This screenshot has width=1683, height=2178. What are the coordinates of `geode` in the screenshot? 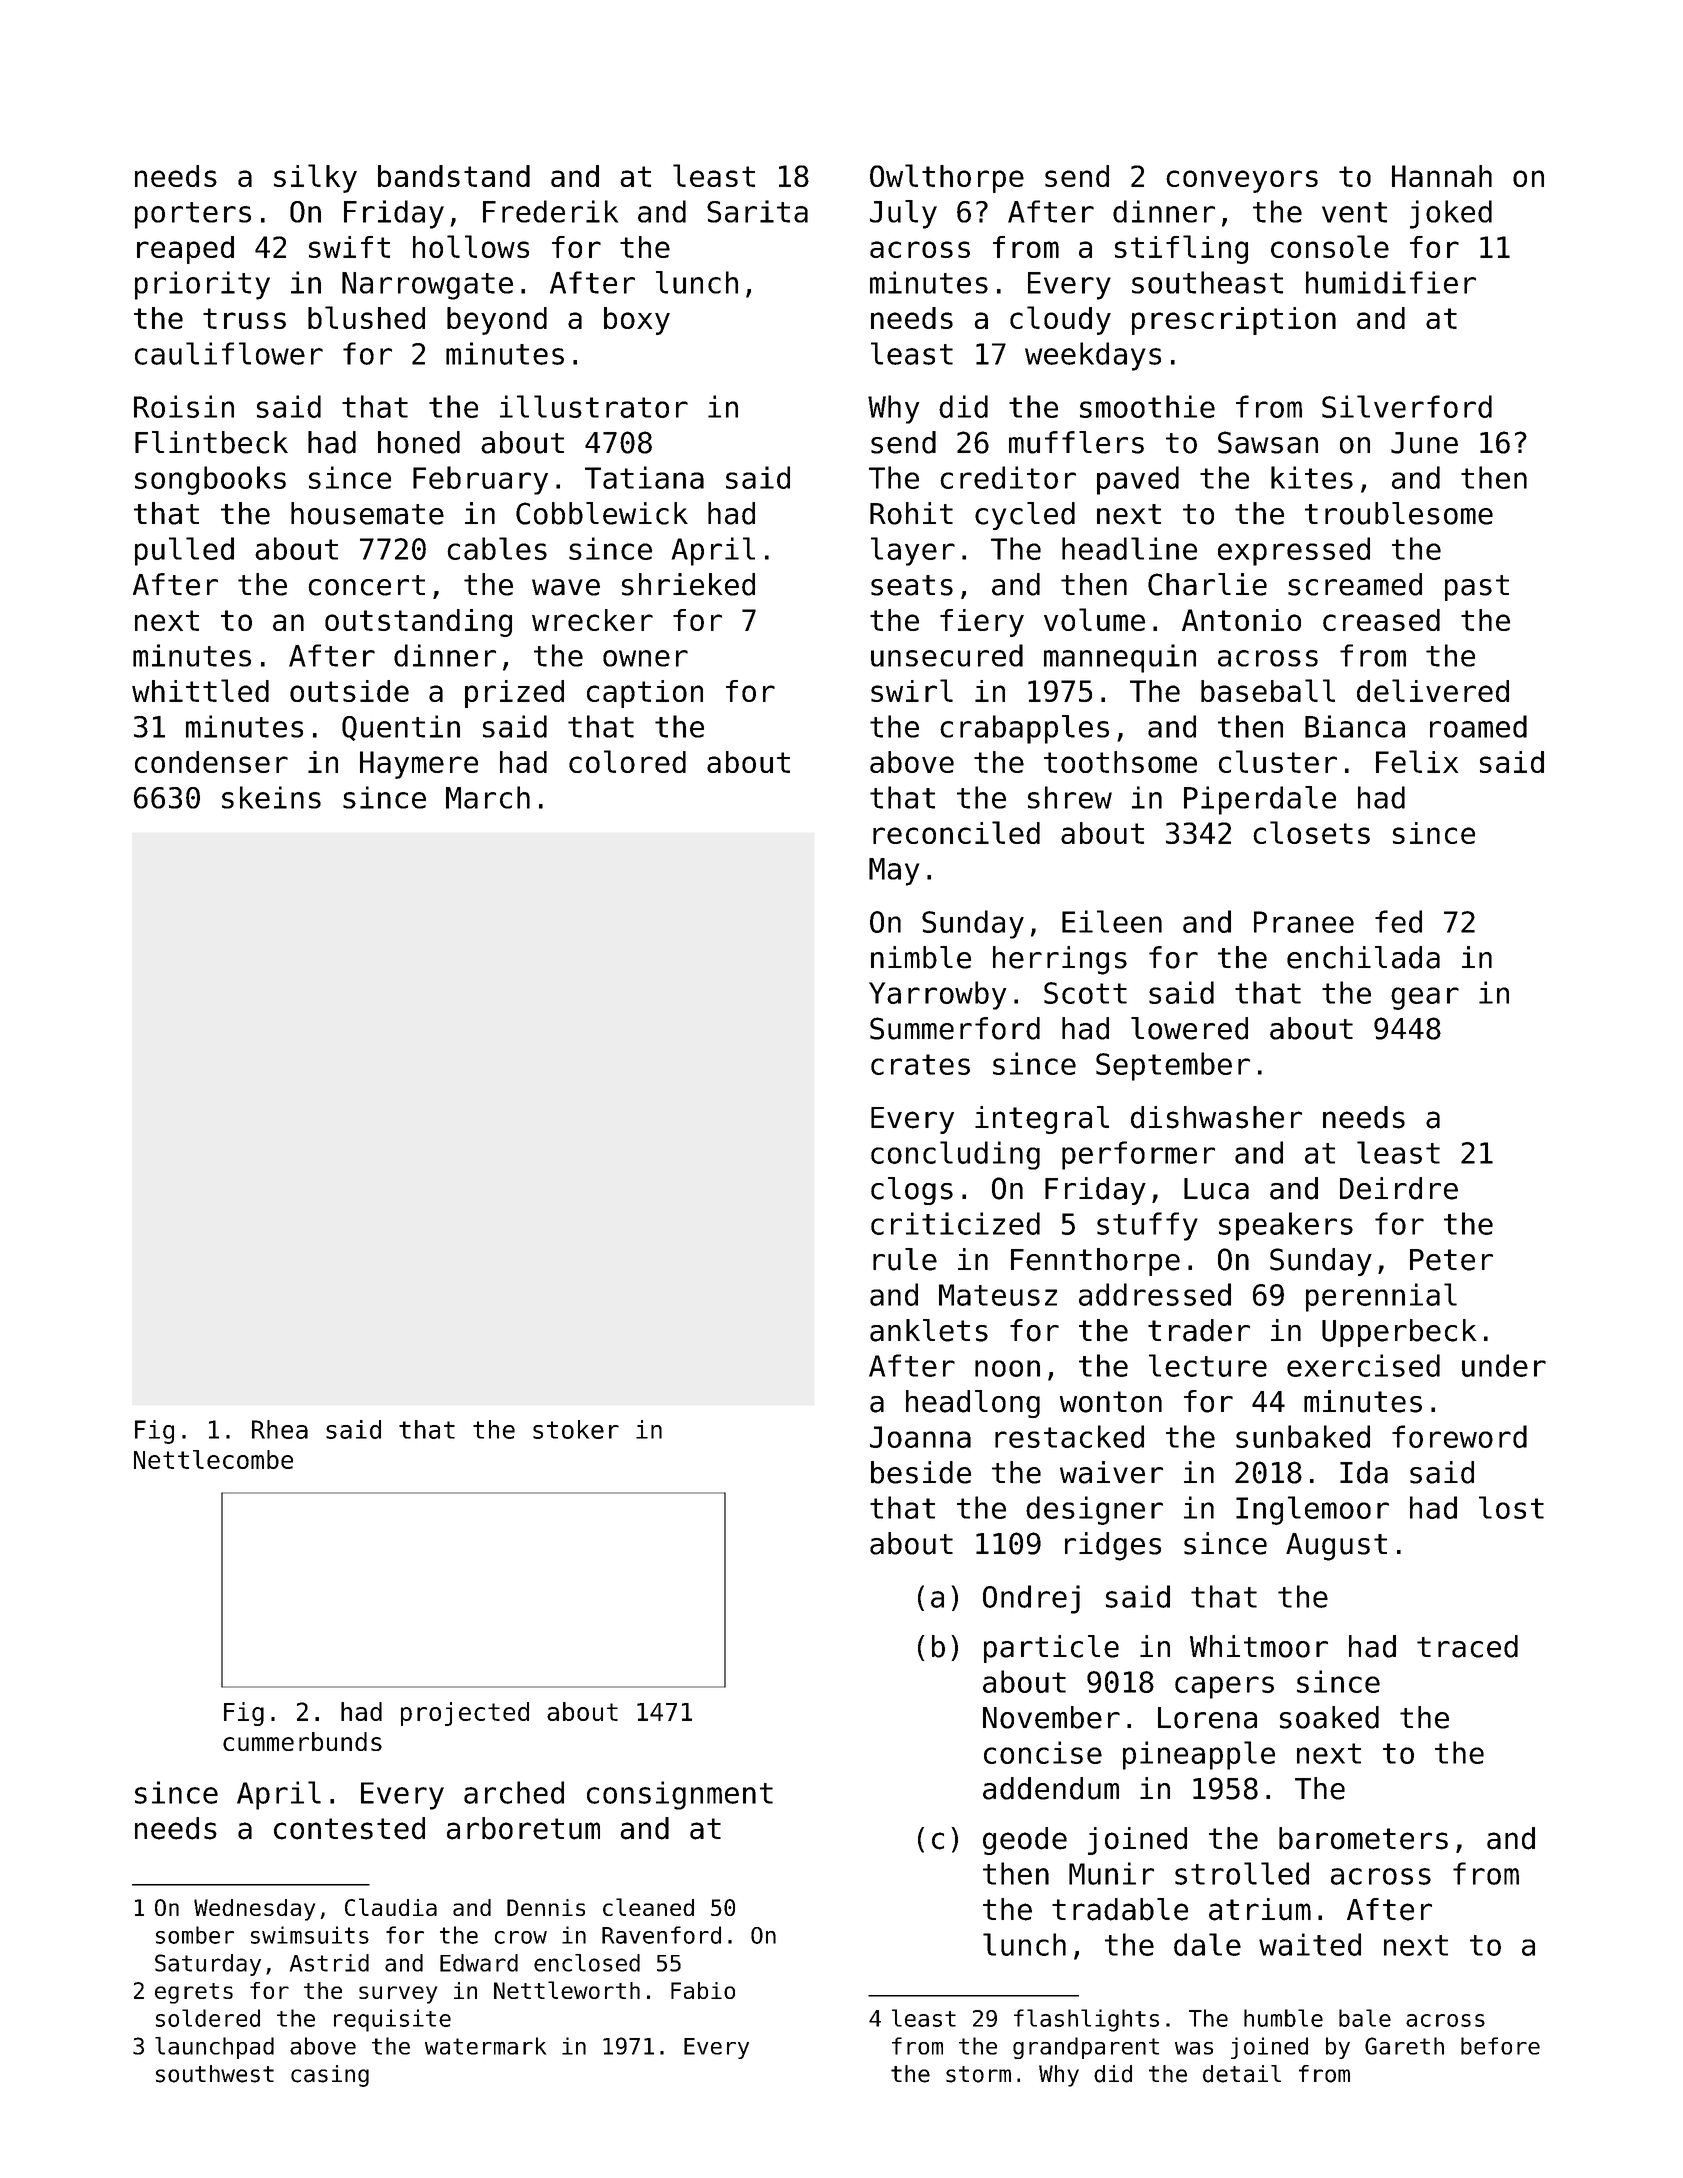 It's located at (1025, 1841).
